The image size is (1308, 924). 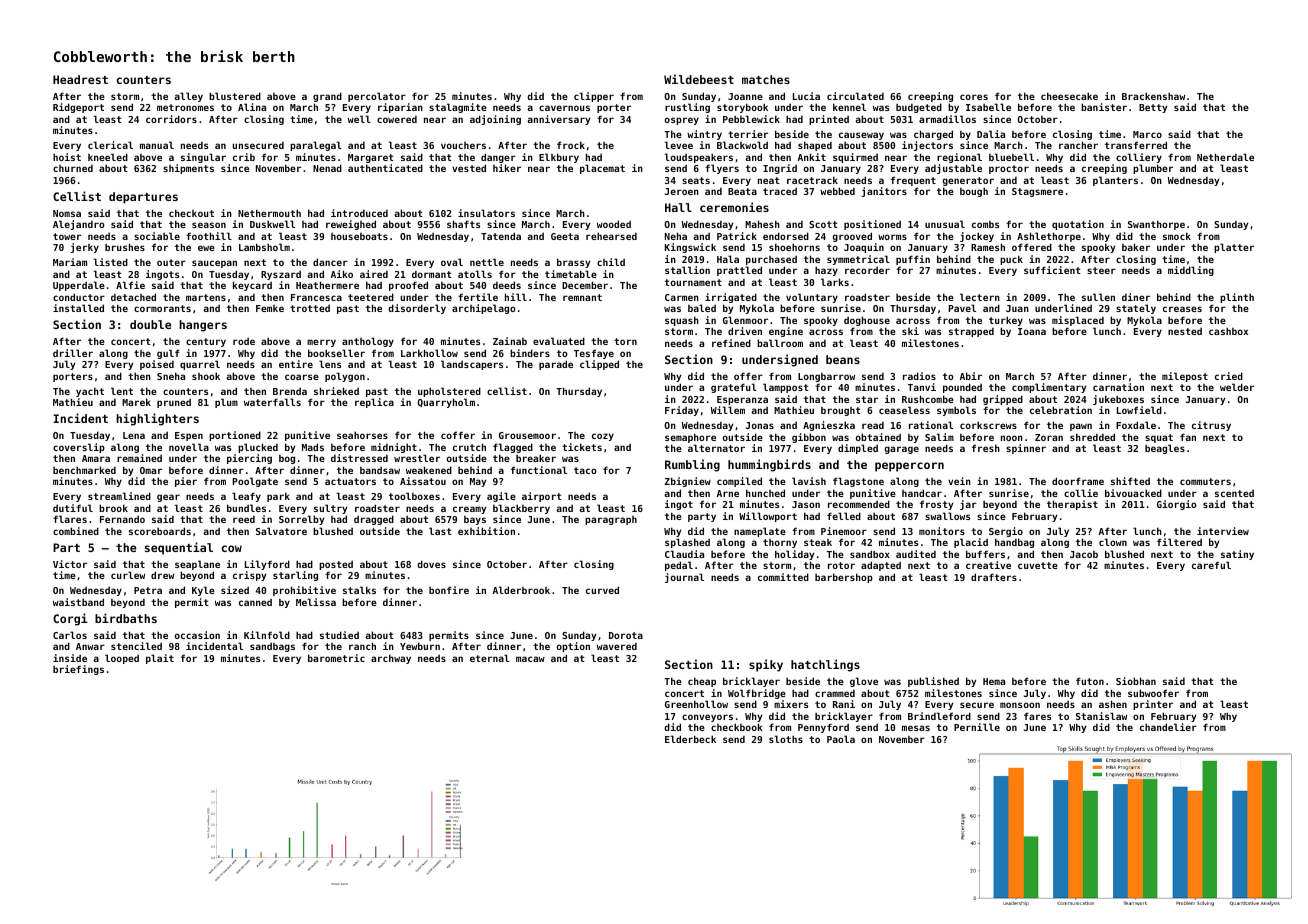 What do you see at coordinates (1168, 727) in the screenshot?
I see `chandelier` at bounding box center [1168, 727].
